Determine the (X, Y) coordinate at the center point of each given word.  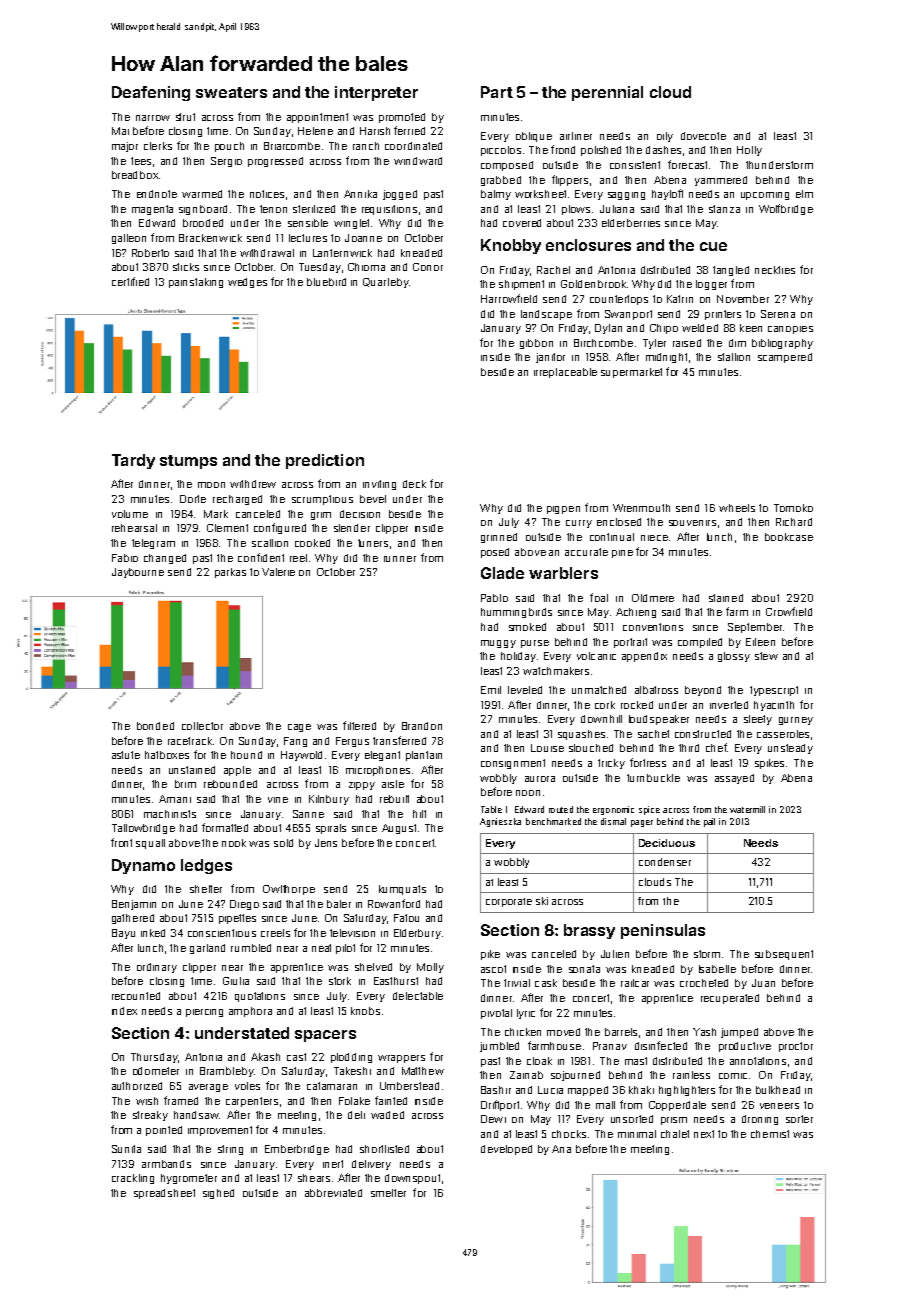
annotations (758, 1061)
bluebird (326, 282)
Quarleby (386, 283)
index (124, 1011)
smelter (388, 1193)
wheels (737, 508)
